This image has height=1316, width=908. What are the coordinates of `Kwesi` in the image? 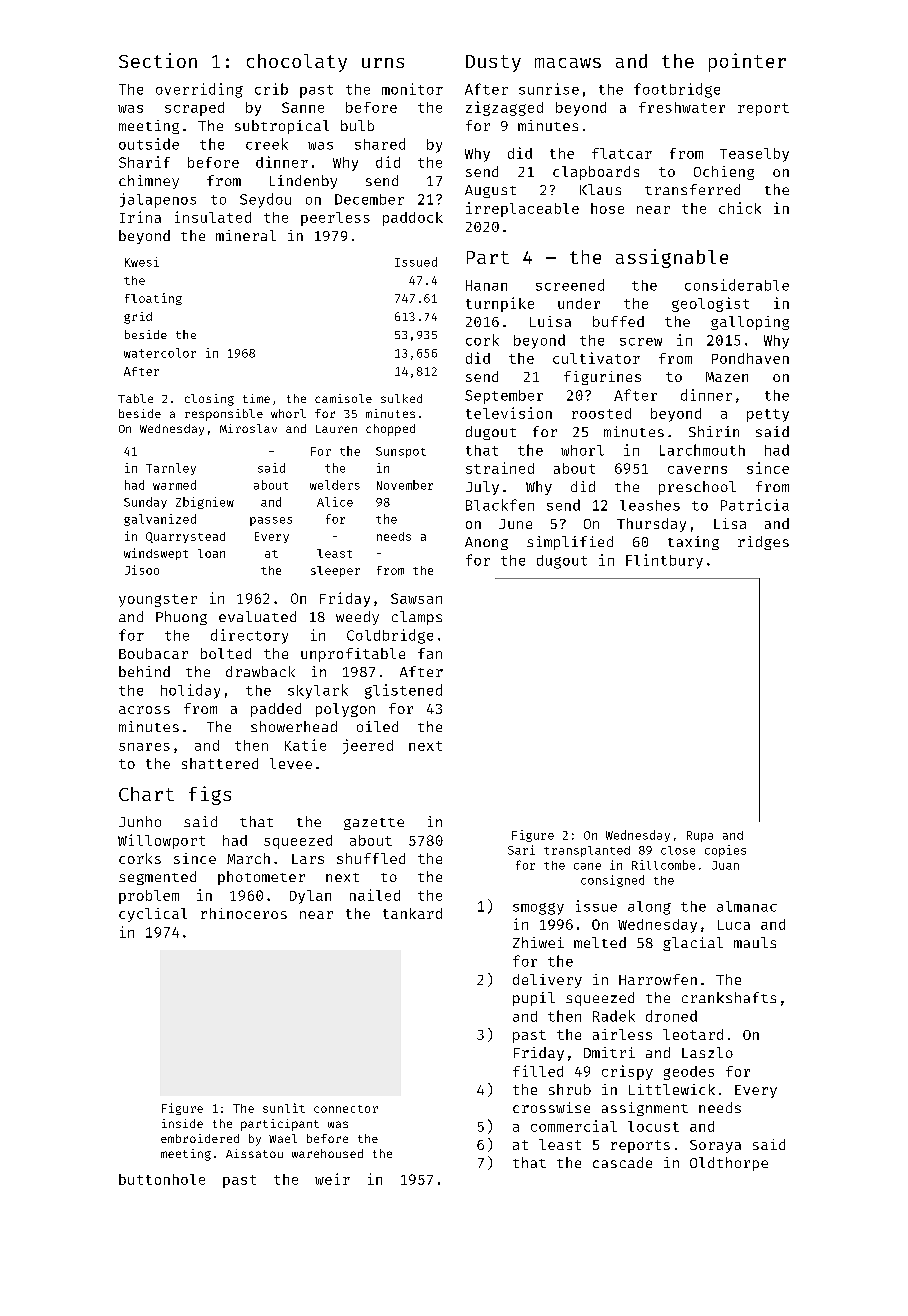 It's located at (142, 262).
